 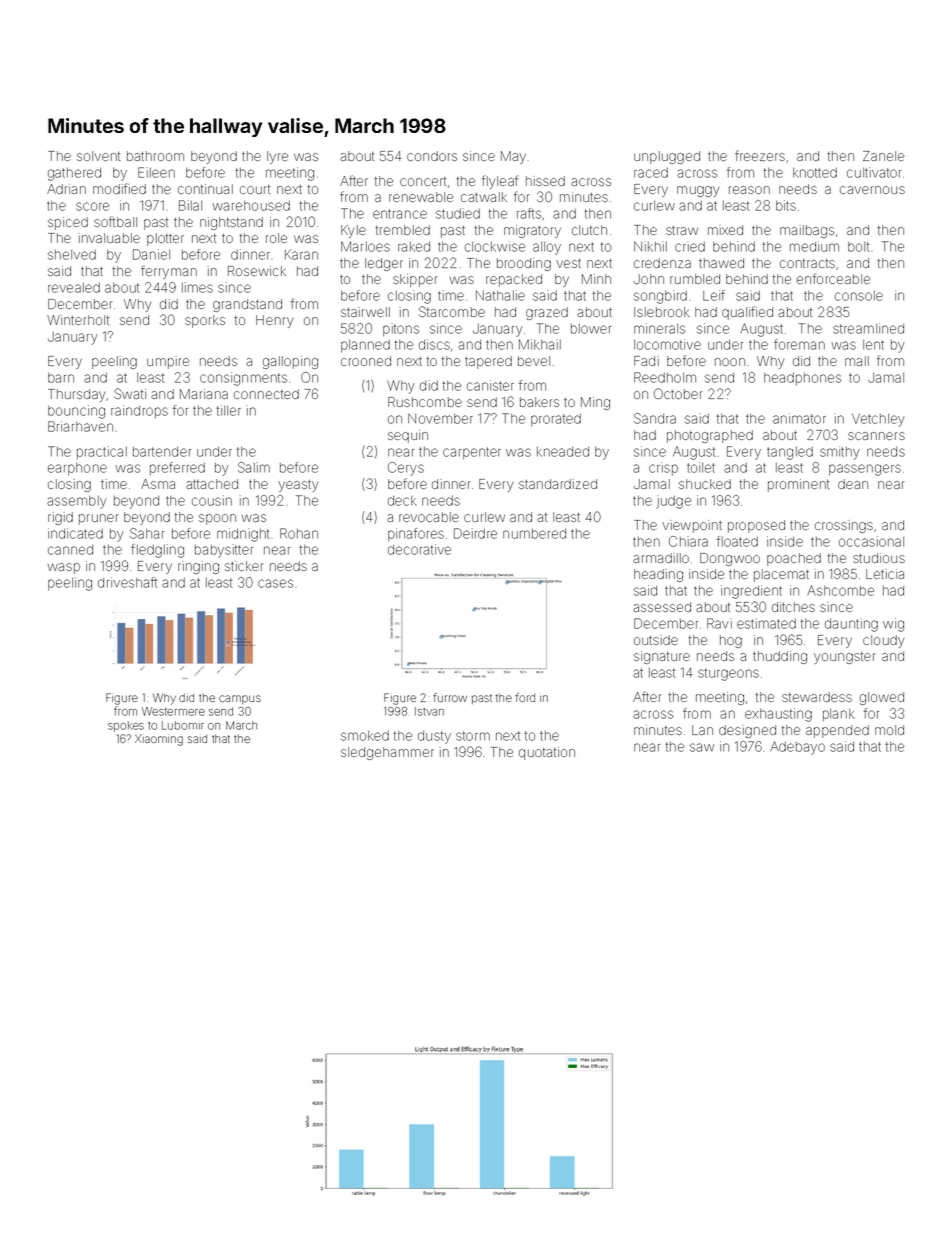 I want to click on Vetchley, so click(x=878, y=420).
